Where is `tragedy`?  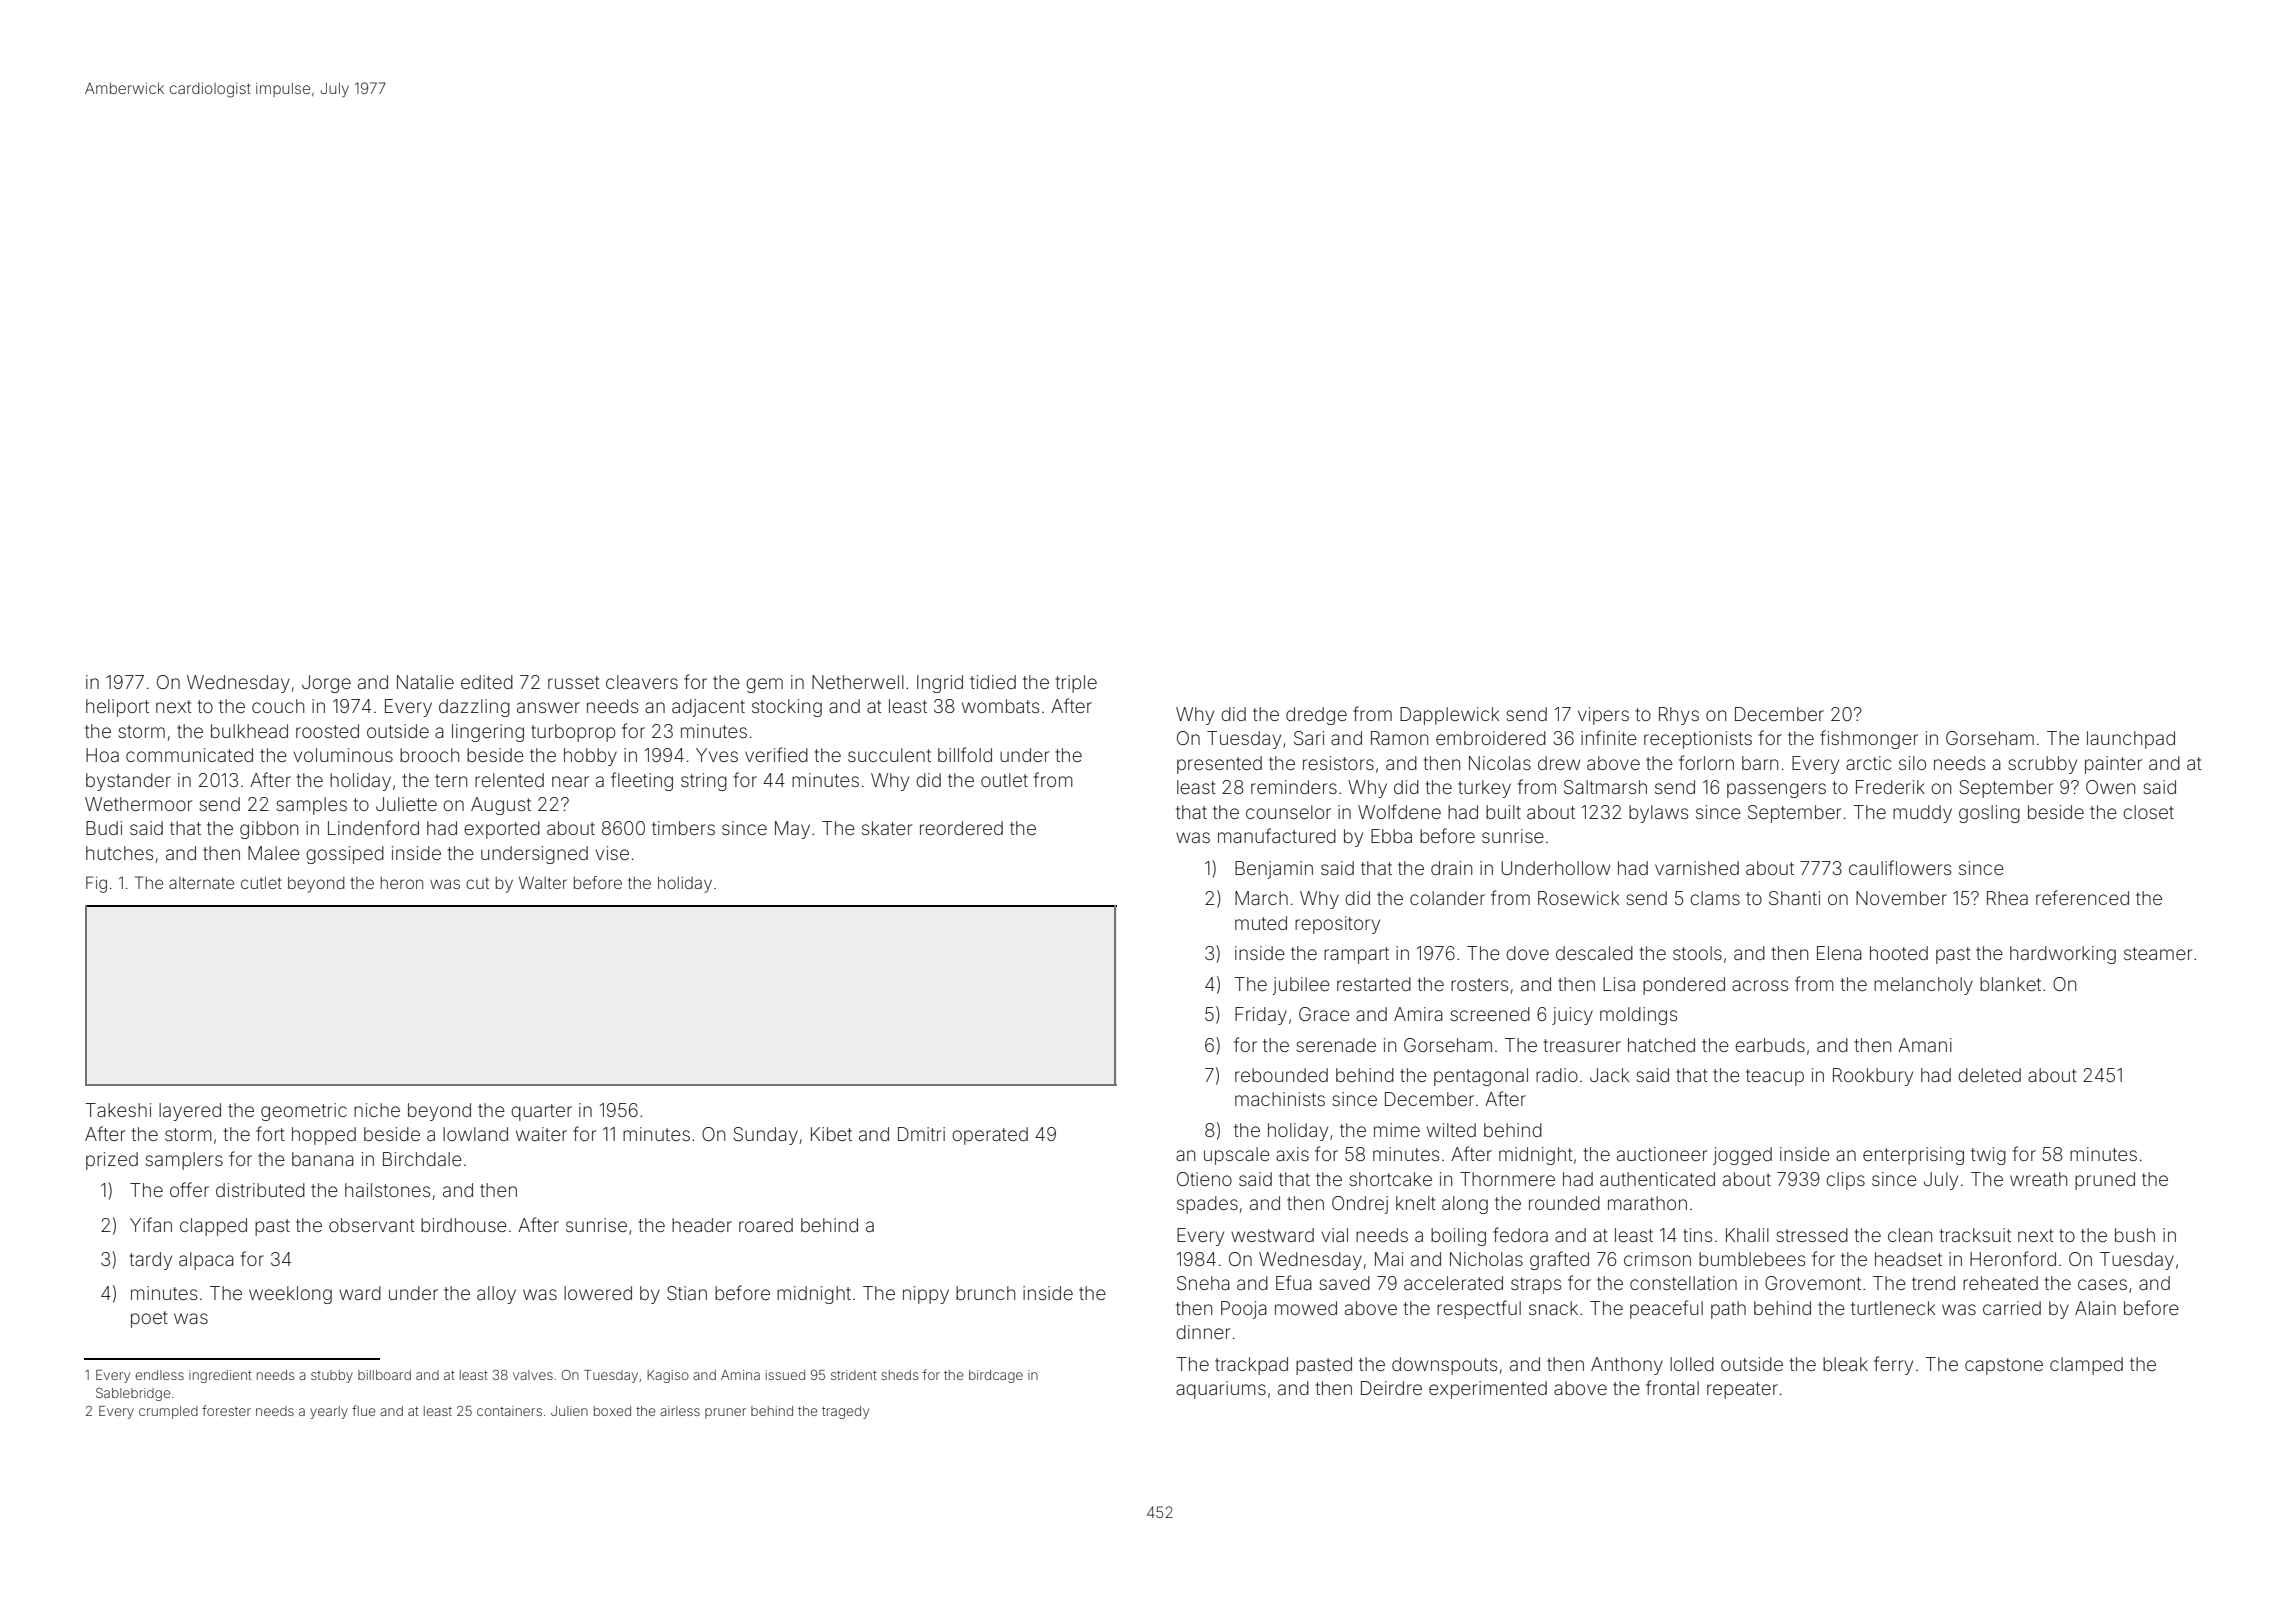 tragedy is located at coordinates (845, 1412).
